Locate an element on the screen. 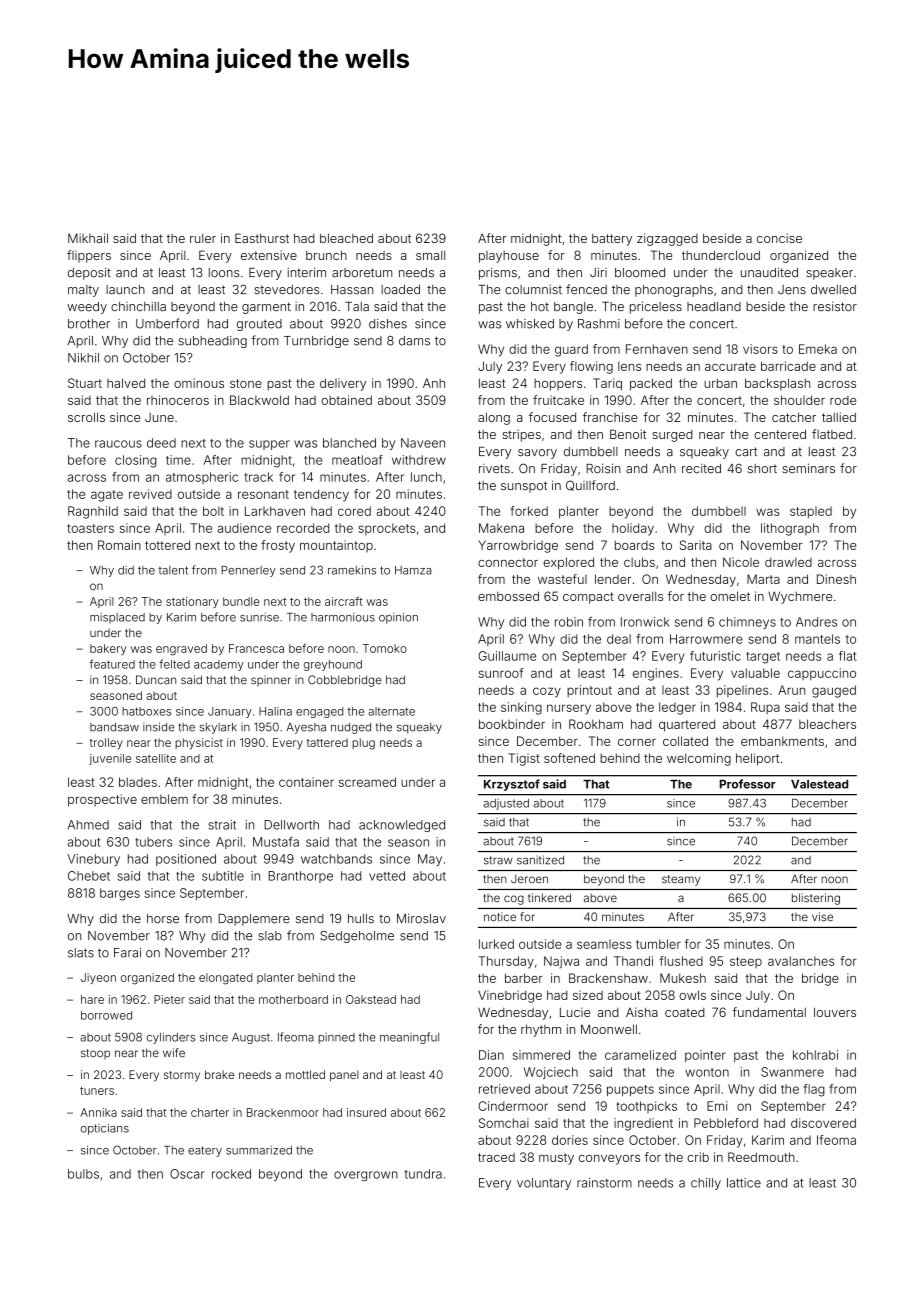  rainstorm is located at coordinates (604, 1183).
